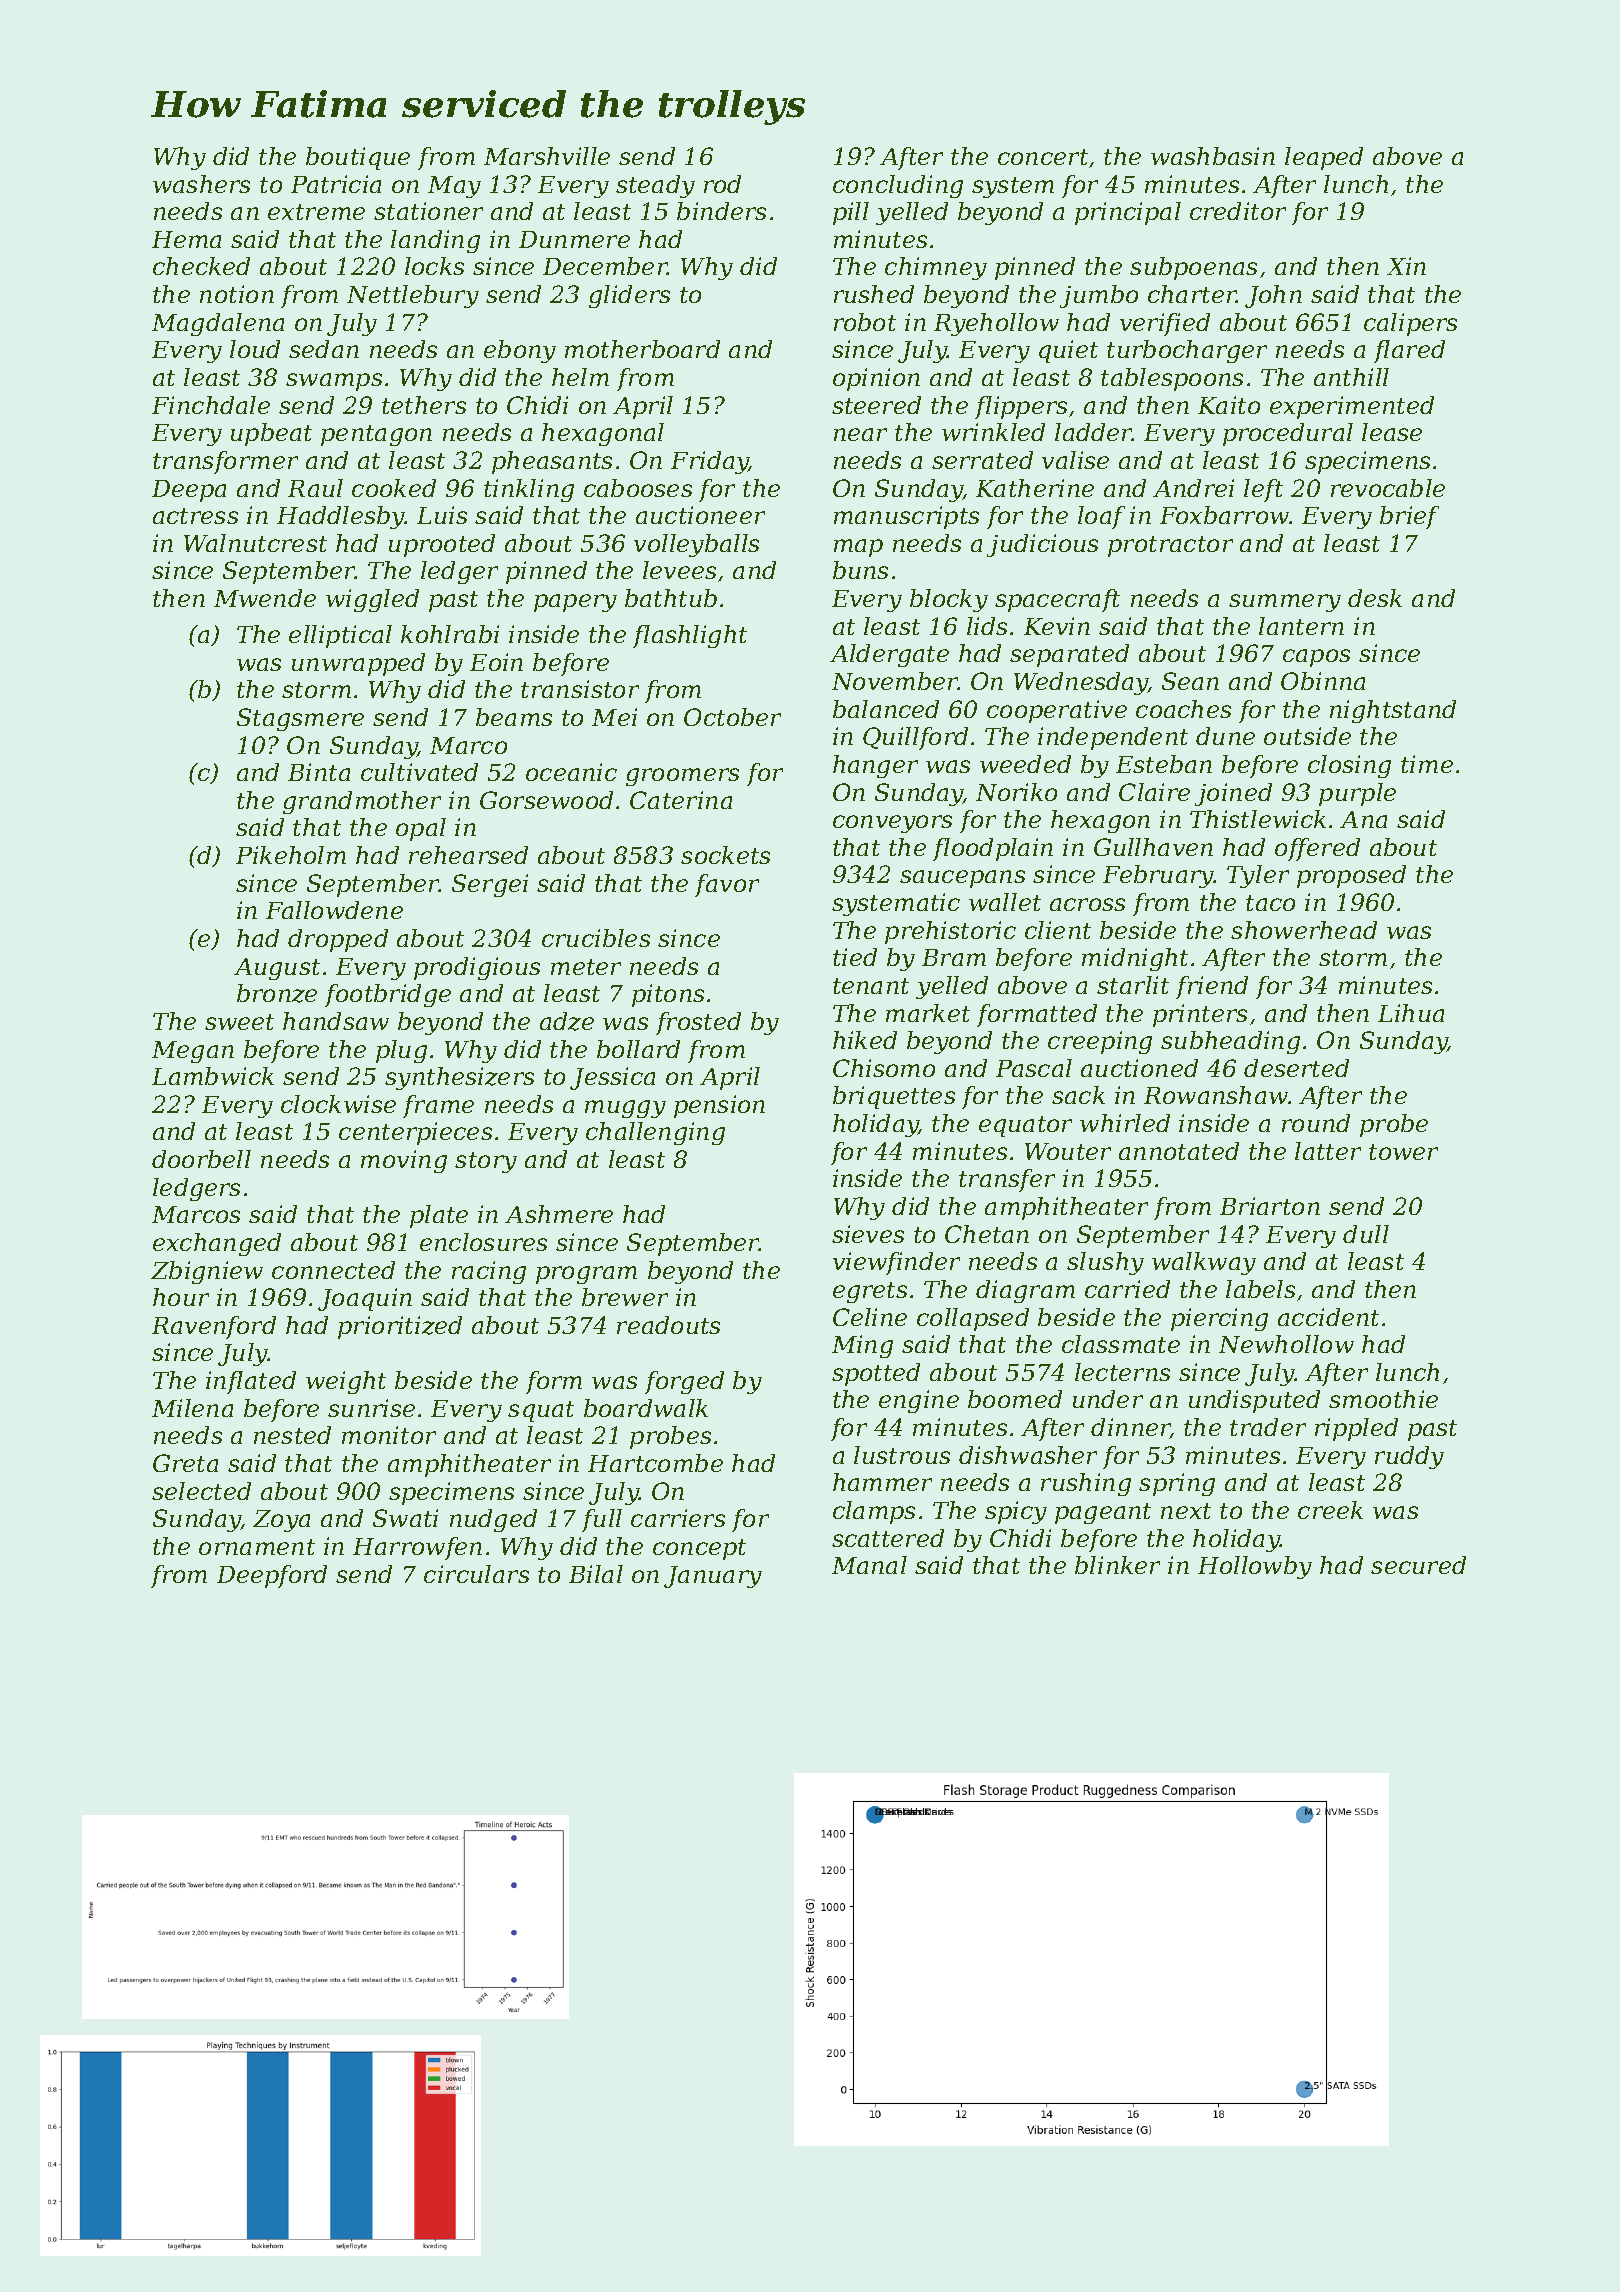 The image size is (1620, 2292). What do you see at coordinates (1105, 1263) in the screenshot?
I see `slushy` at bounding box center [1105, 1263].
